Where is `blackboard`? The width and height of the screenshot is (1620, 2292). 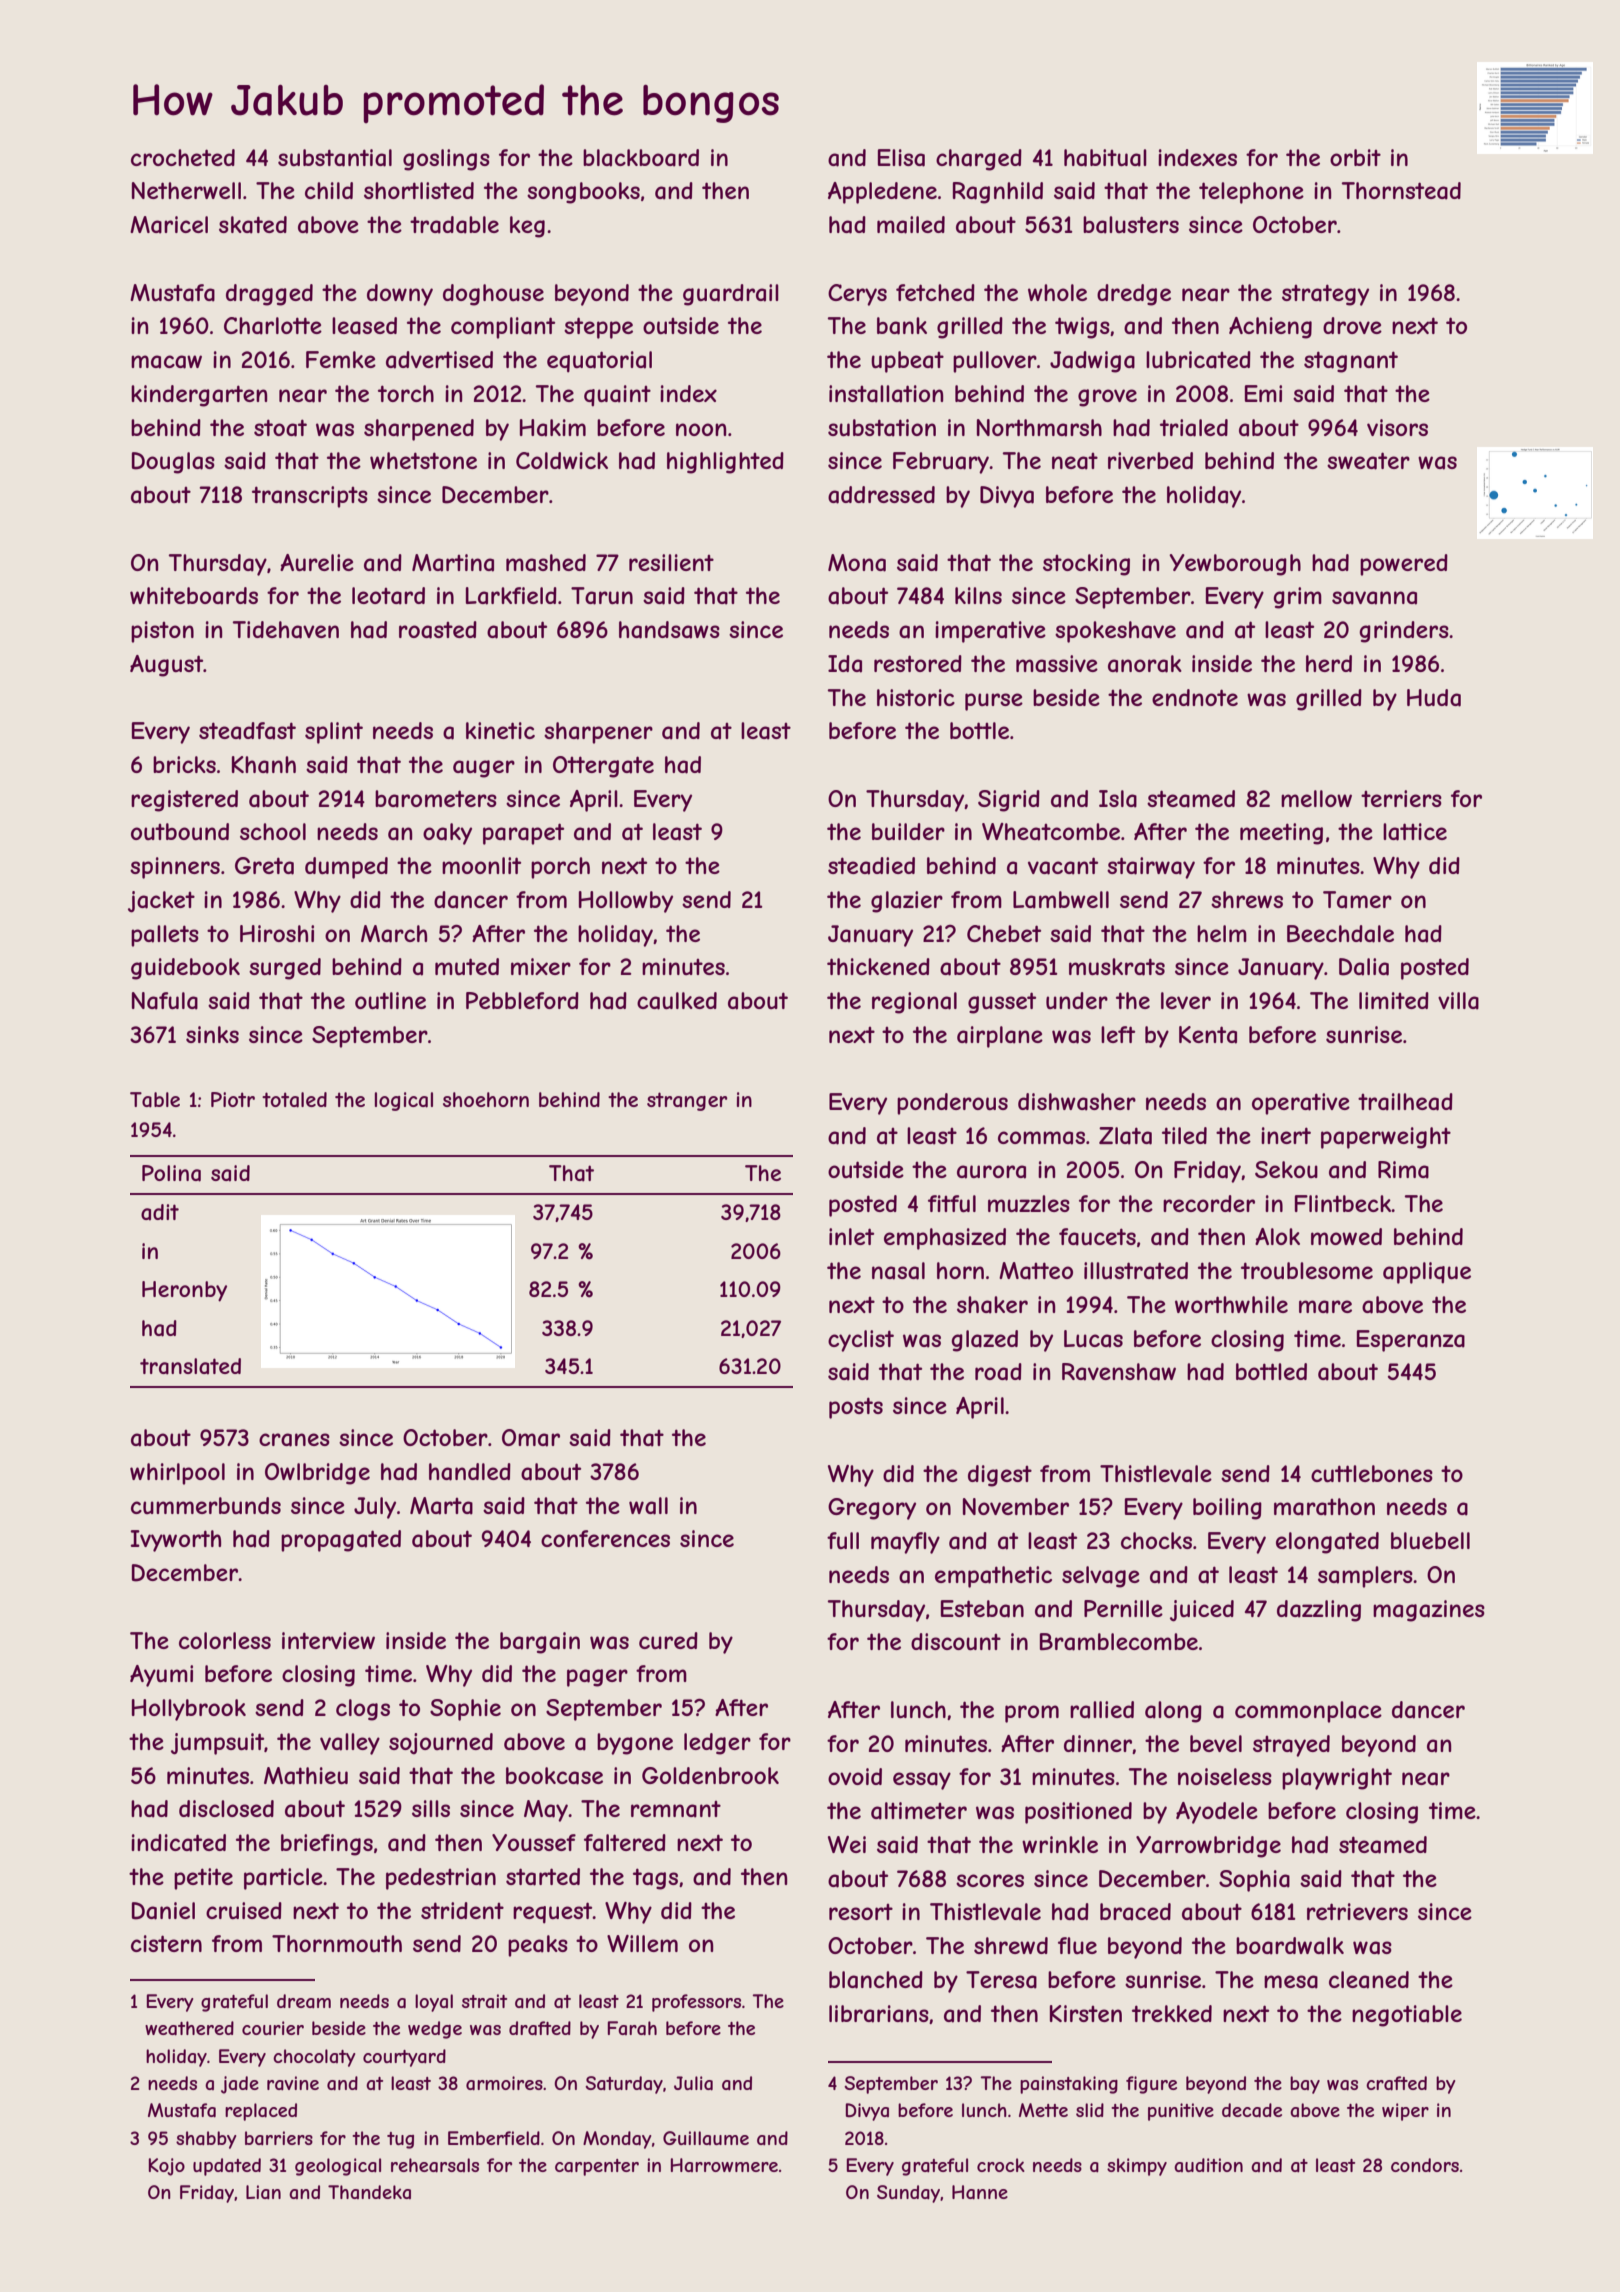 blackboard is located at coordinates (641, 158).
